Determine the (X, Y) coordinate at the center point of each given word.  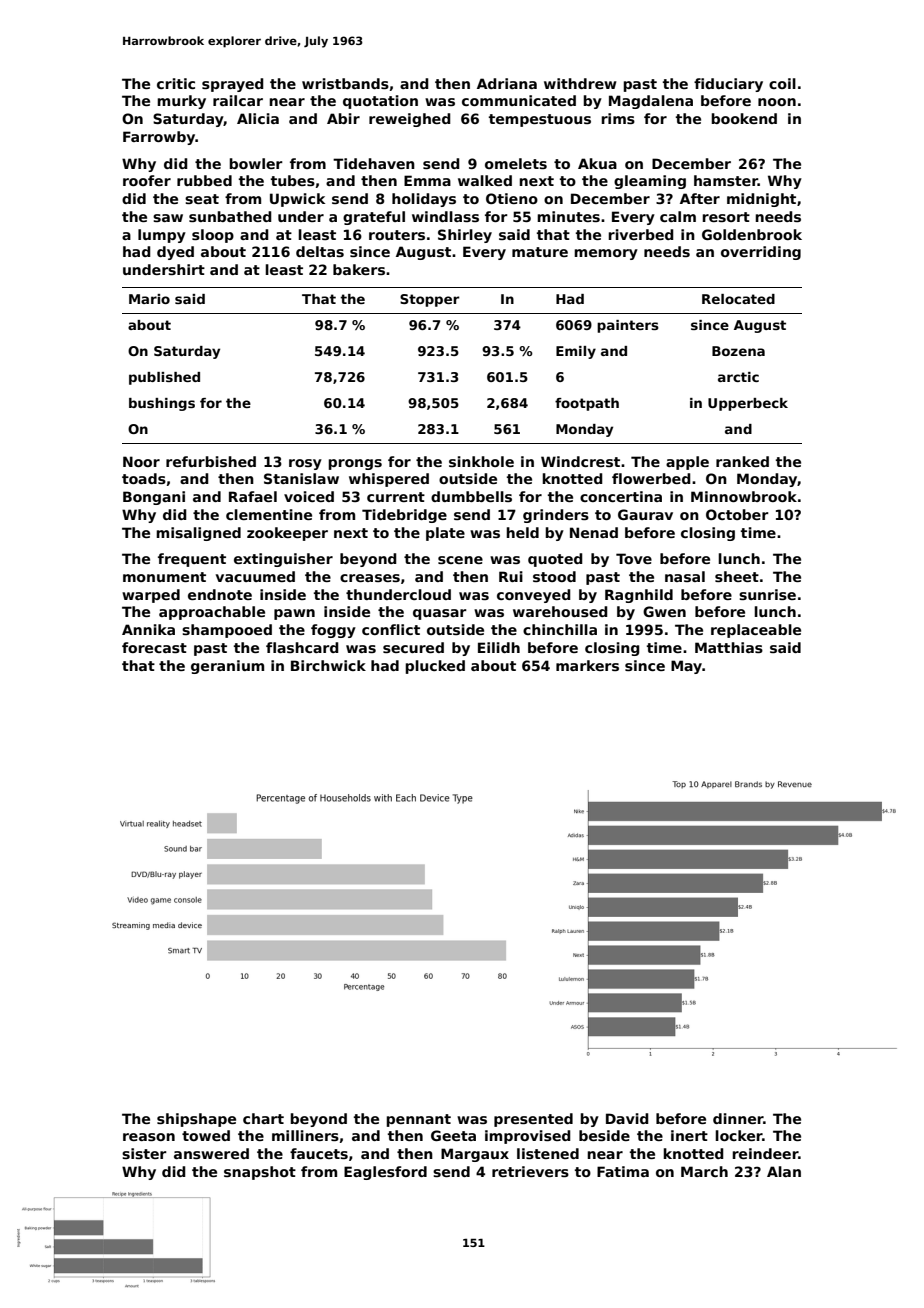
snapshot (260, 1173)
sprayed (233, 85)
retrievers (530, 1171)
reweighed (410, 120)
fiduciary (728, 85)
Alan (784, 1171)
